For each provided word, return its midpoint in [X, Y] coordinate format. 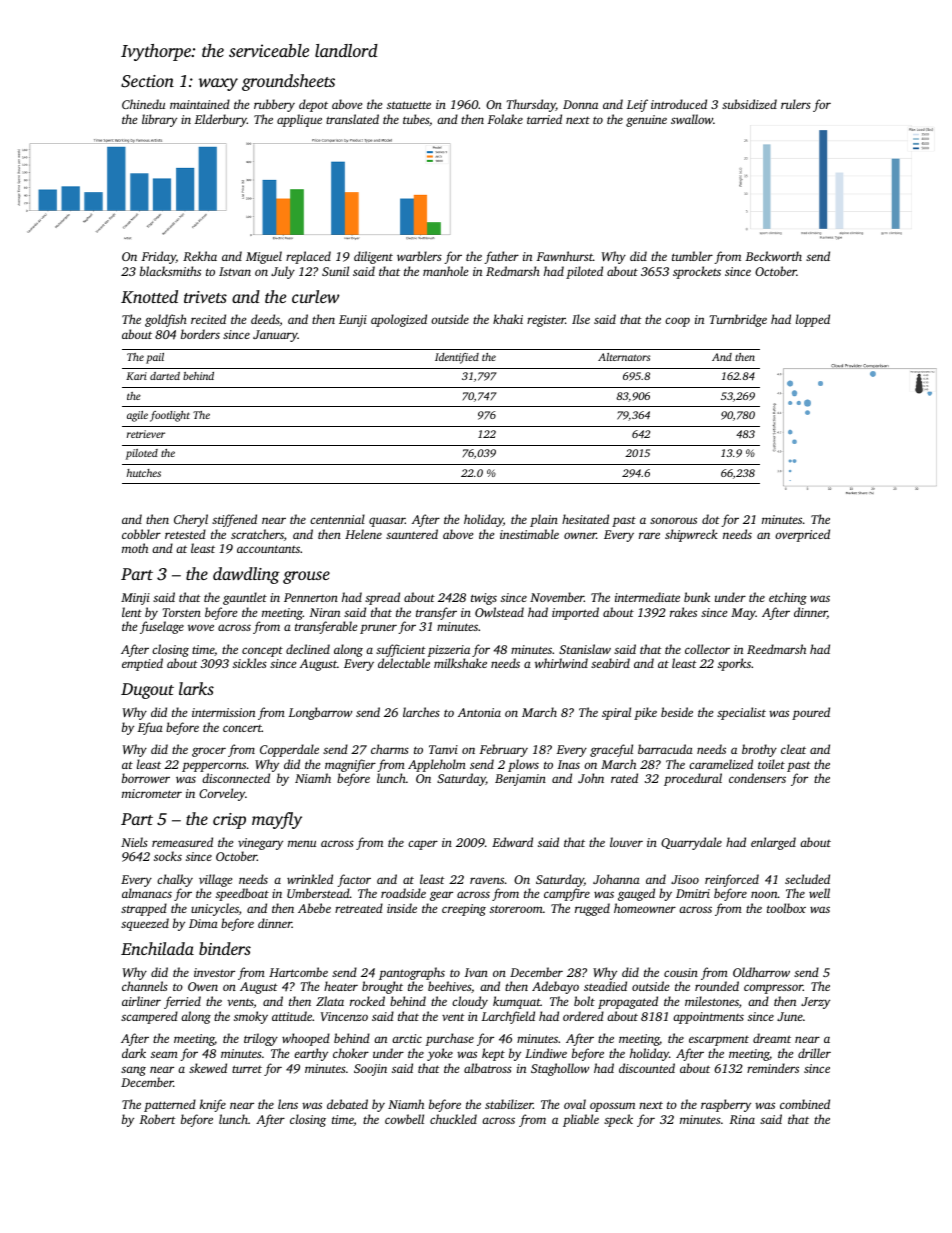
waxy [218, 84]
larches [421, 712]
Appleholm [437, 765]
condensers [757, 778]
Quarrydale [691, 843]
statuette [409, 105]
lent [132, 612]
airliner [141, 1001]
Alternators [624, 357]
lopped [813, 320]
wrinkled [310, 879]
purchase [450, 1039]
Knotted [149, 297]
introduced [679, 104]
